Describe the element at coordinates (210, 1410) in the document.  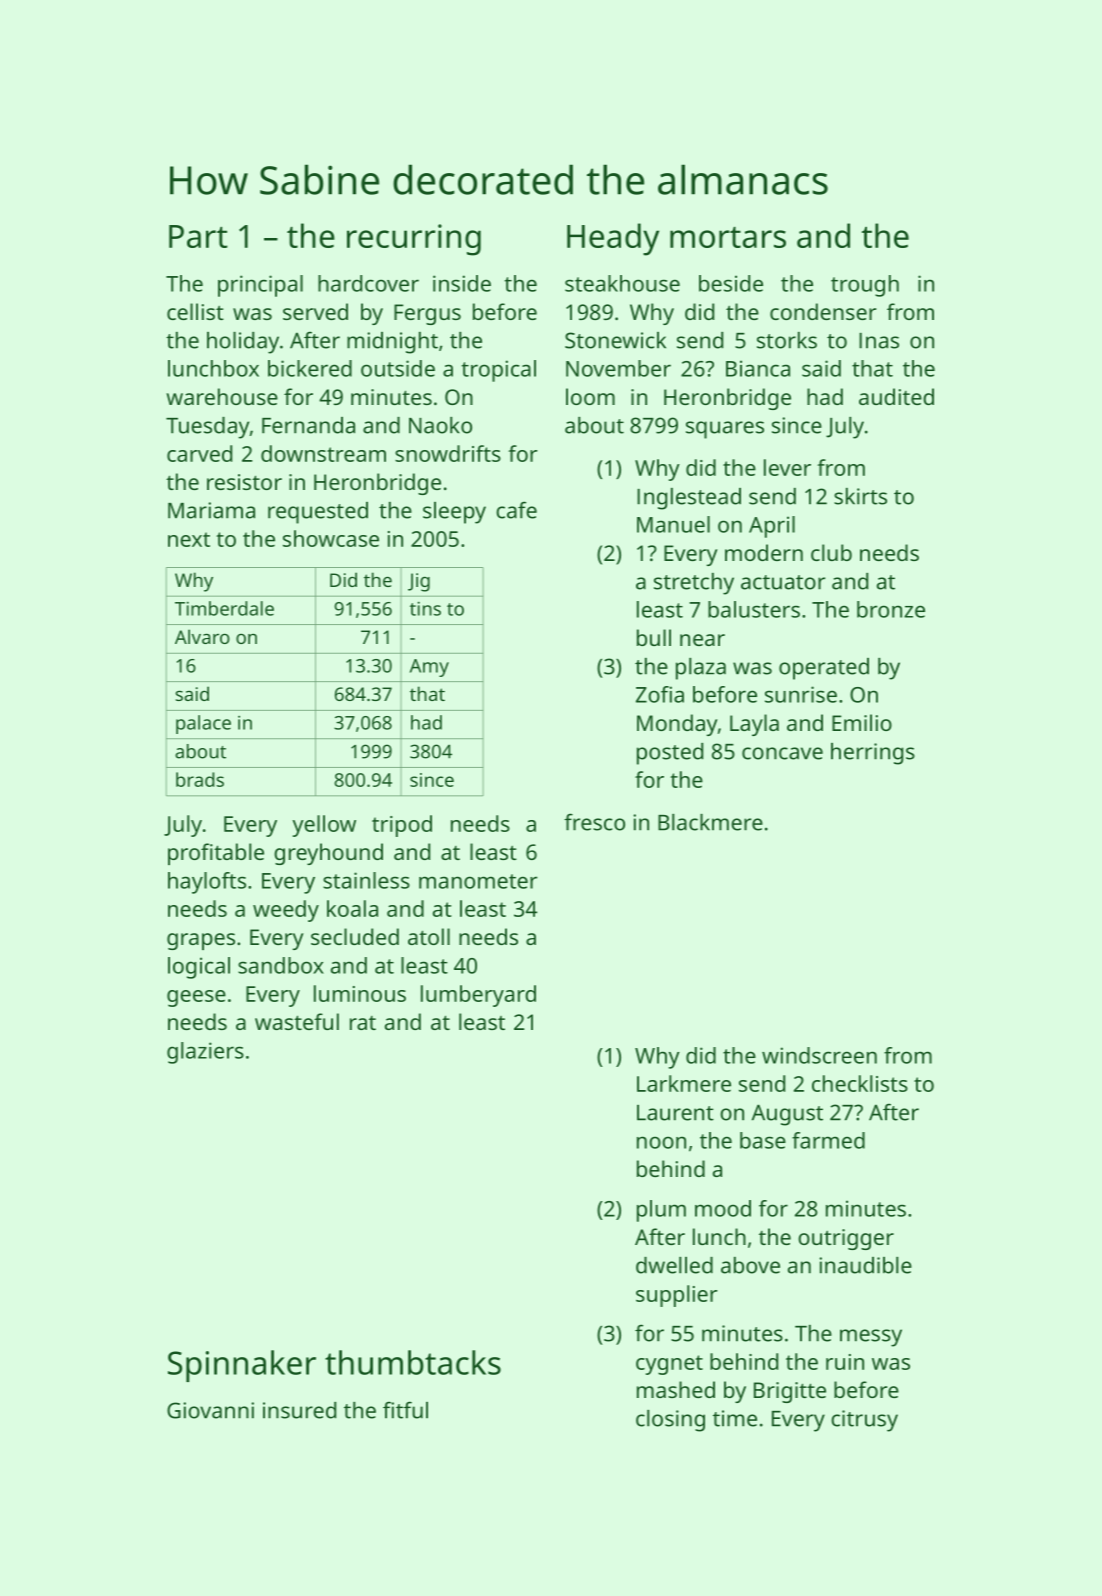
I see `Giovanni` at that location.
